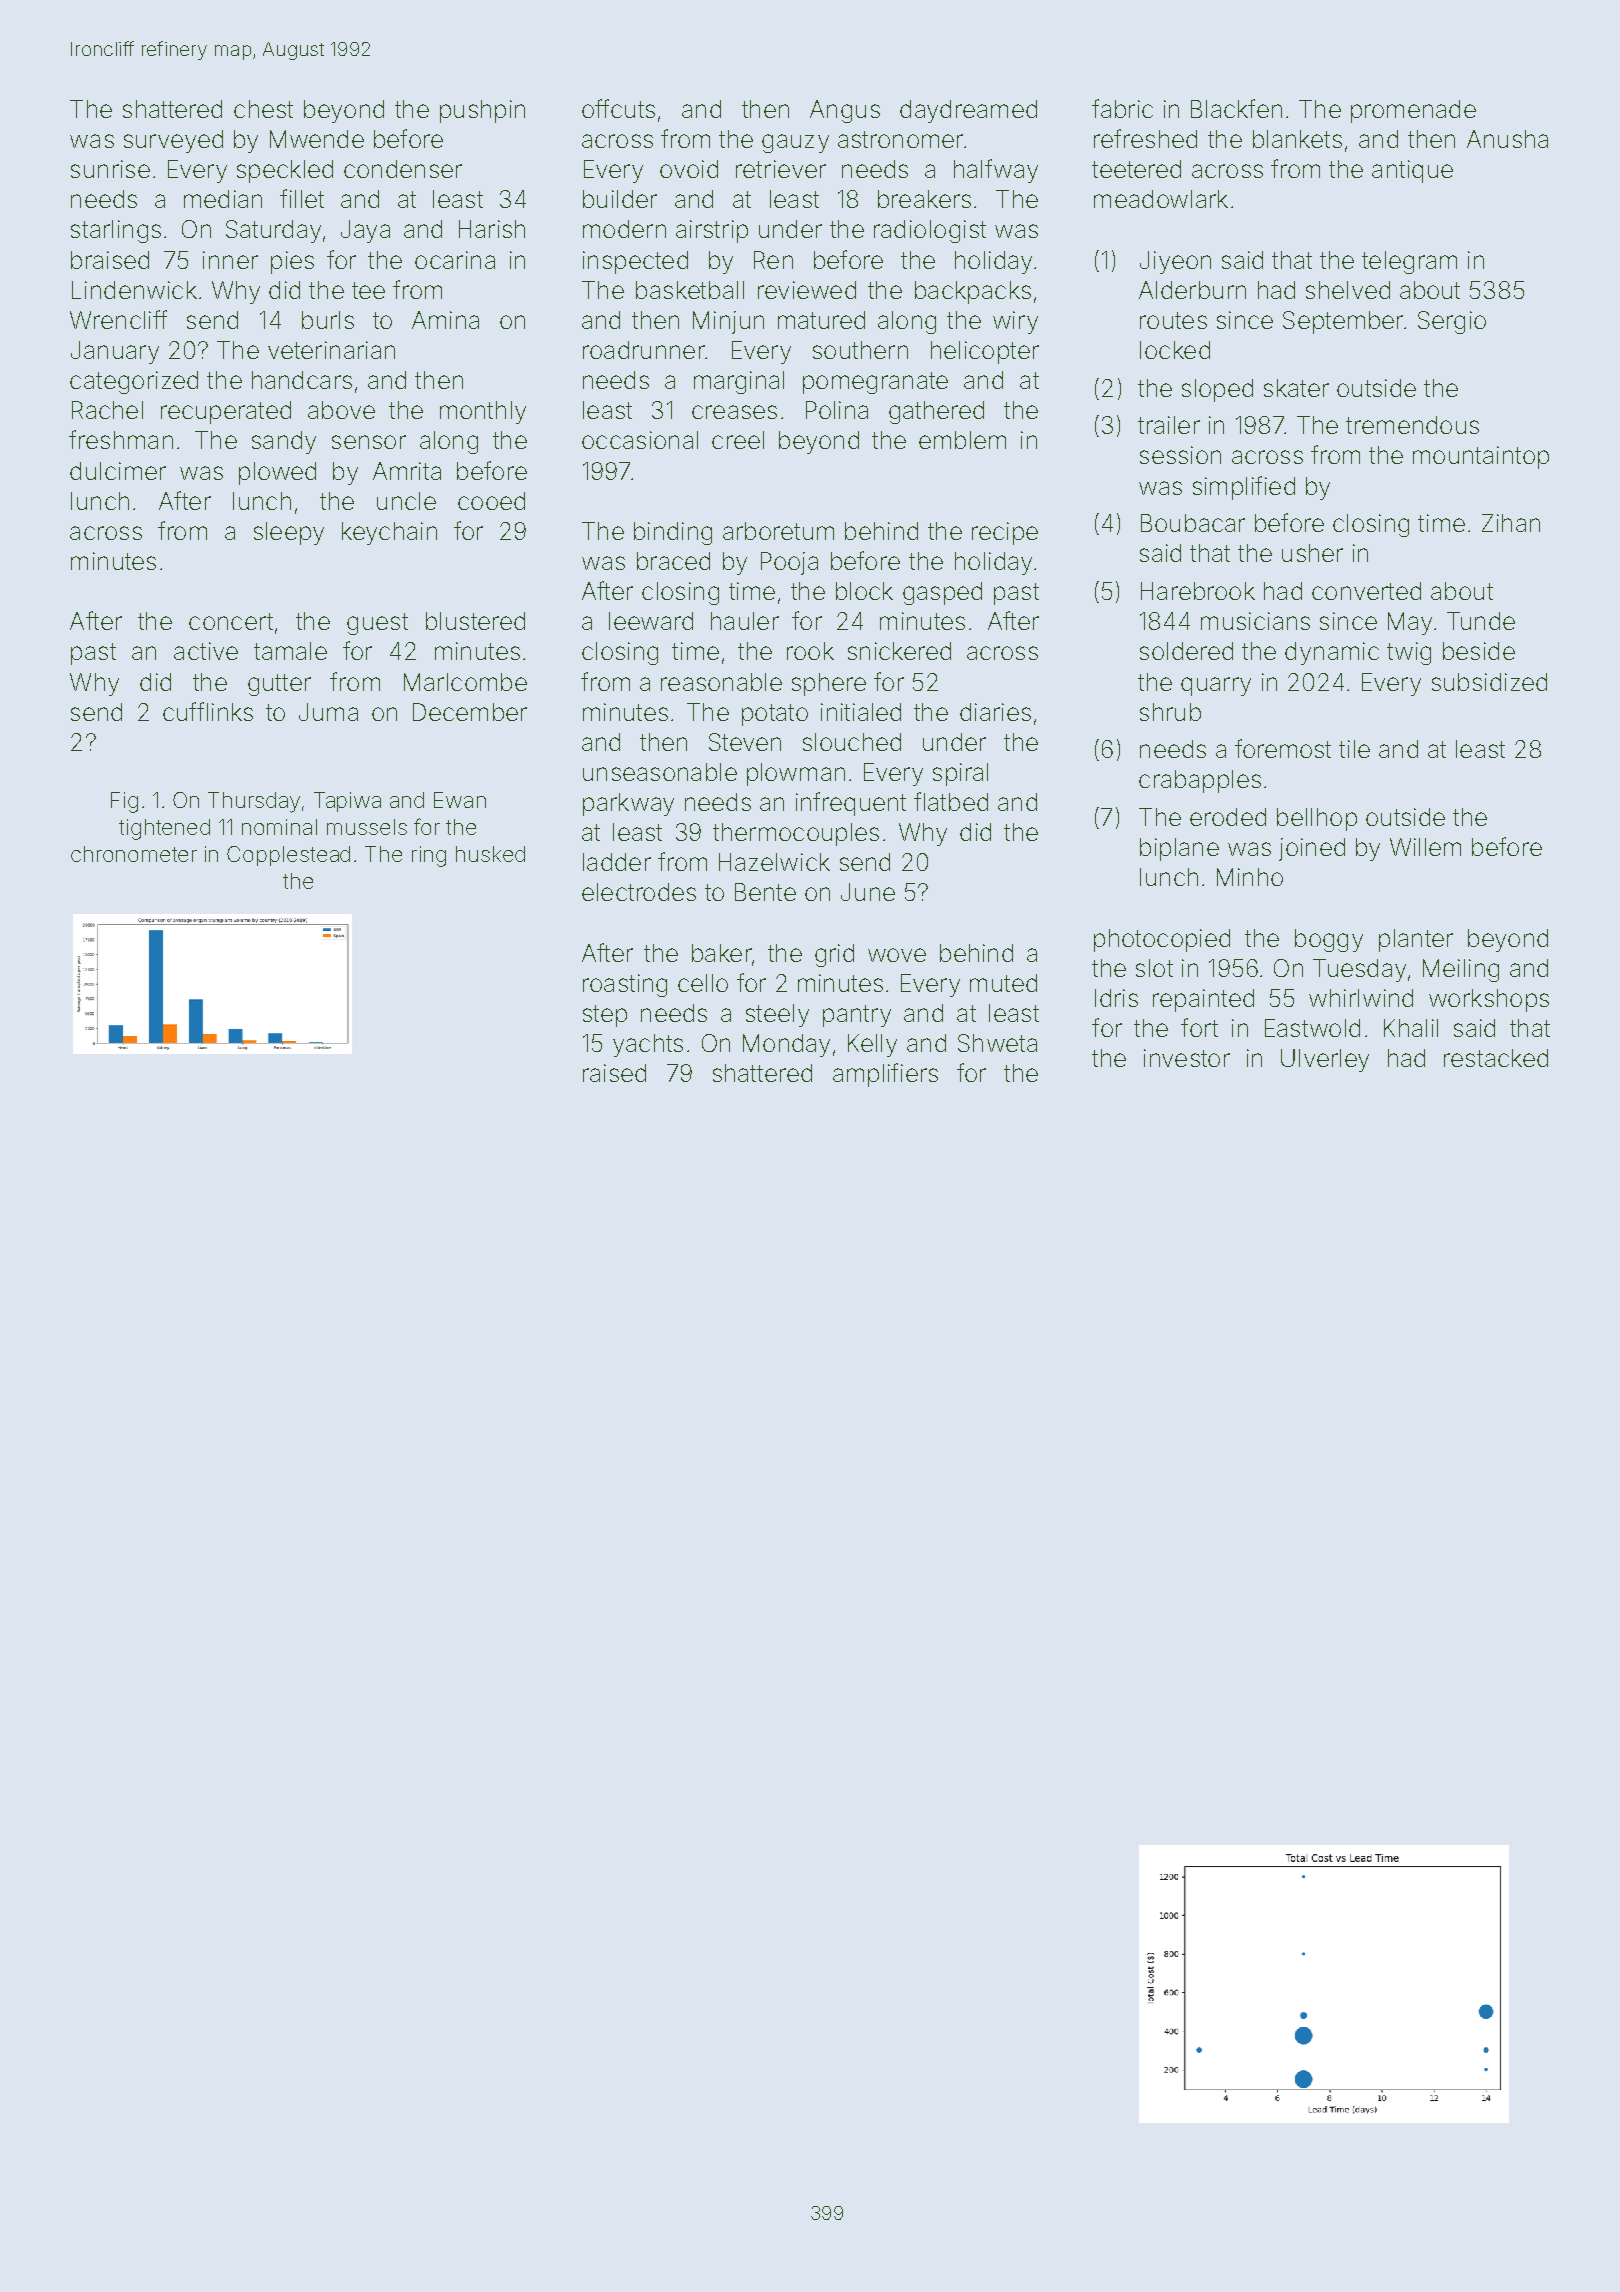 The height and width of the screenshot is (2292, 1620). Describe the element at coordinates (134, 854) in the screenshot. I see `chronometer` at that location.
